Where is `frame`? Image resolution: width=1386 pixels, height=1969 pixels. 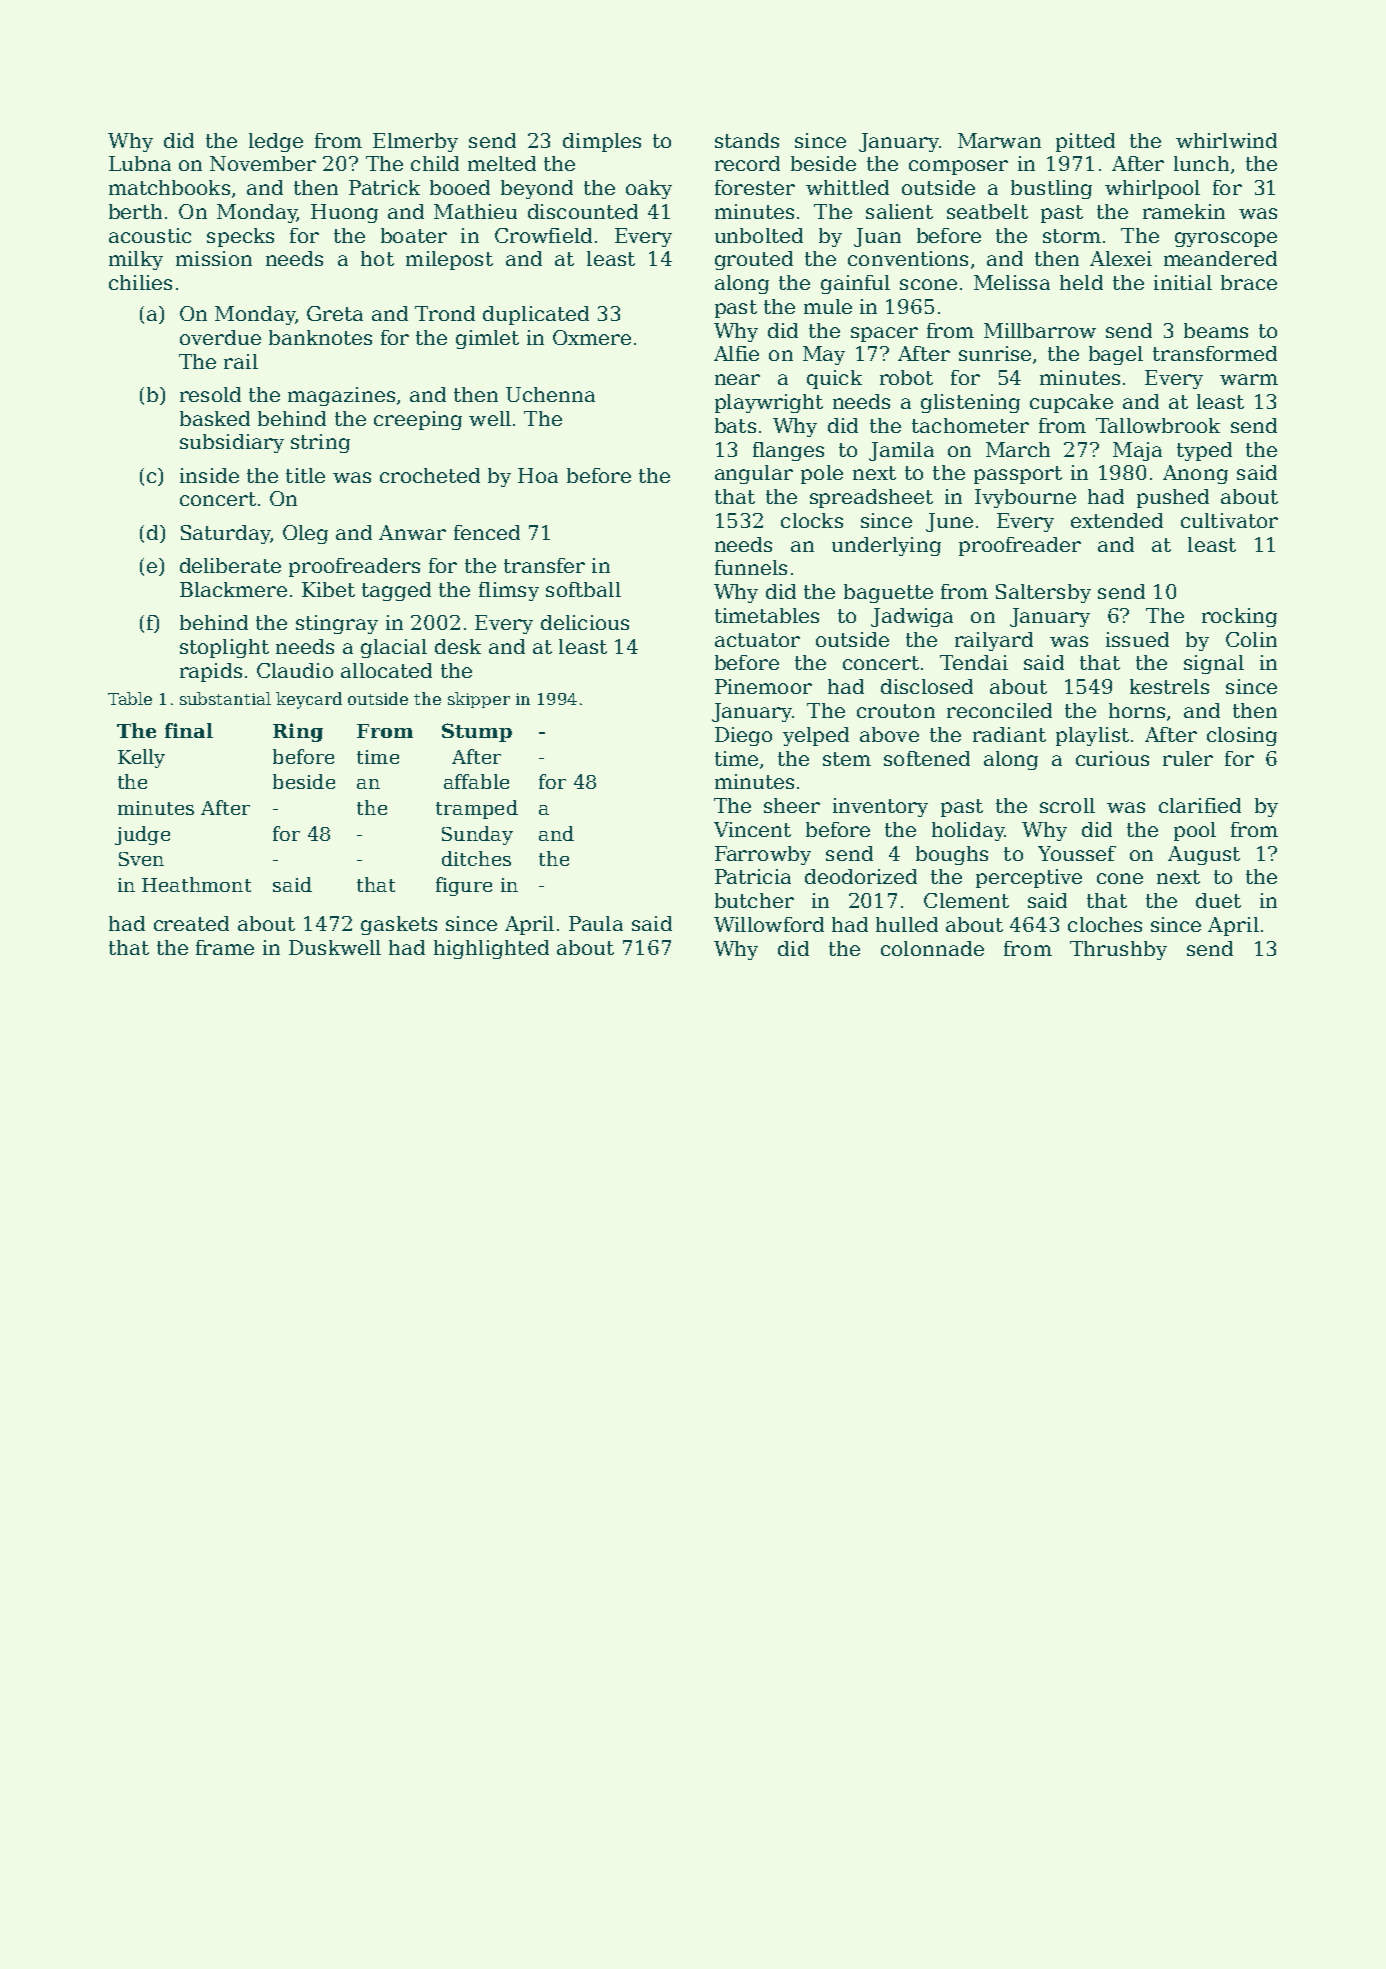 frame is located at coordinates (225, 947).
